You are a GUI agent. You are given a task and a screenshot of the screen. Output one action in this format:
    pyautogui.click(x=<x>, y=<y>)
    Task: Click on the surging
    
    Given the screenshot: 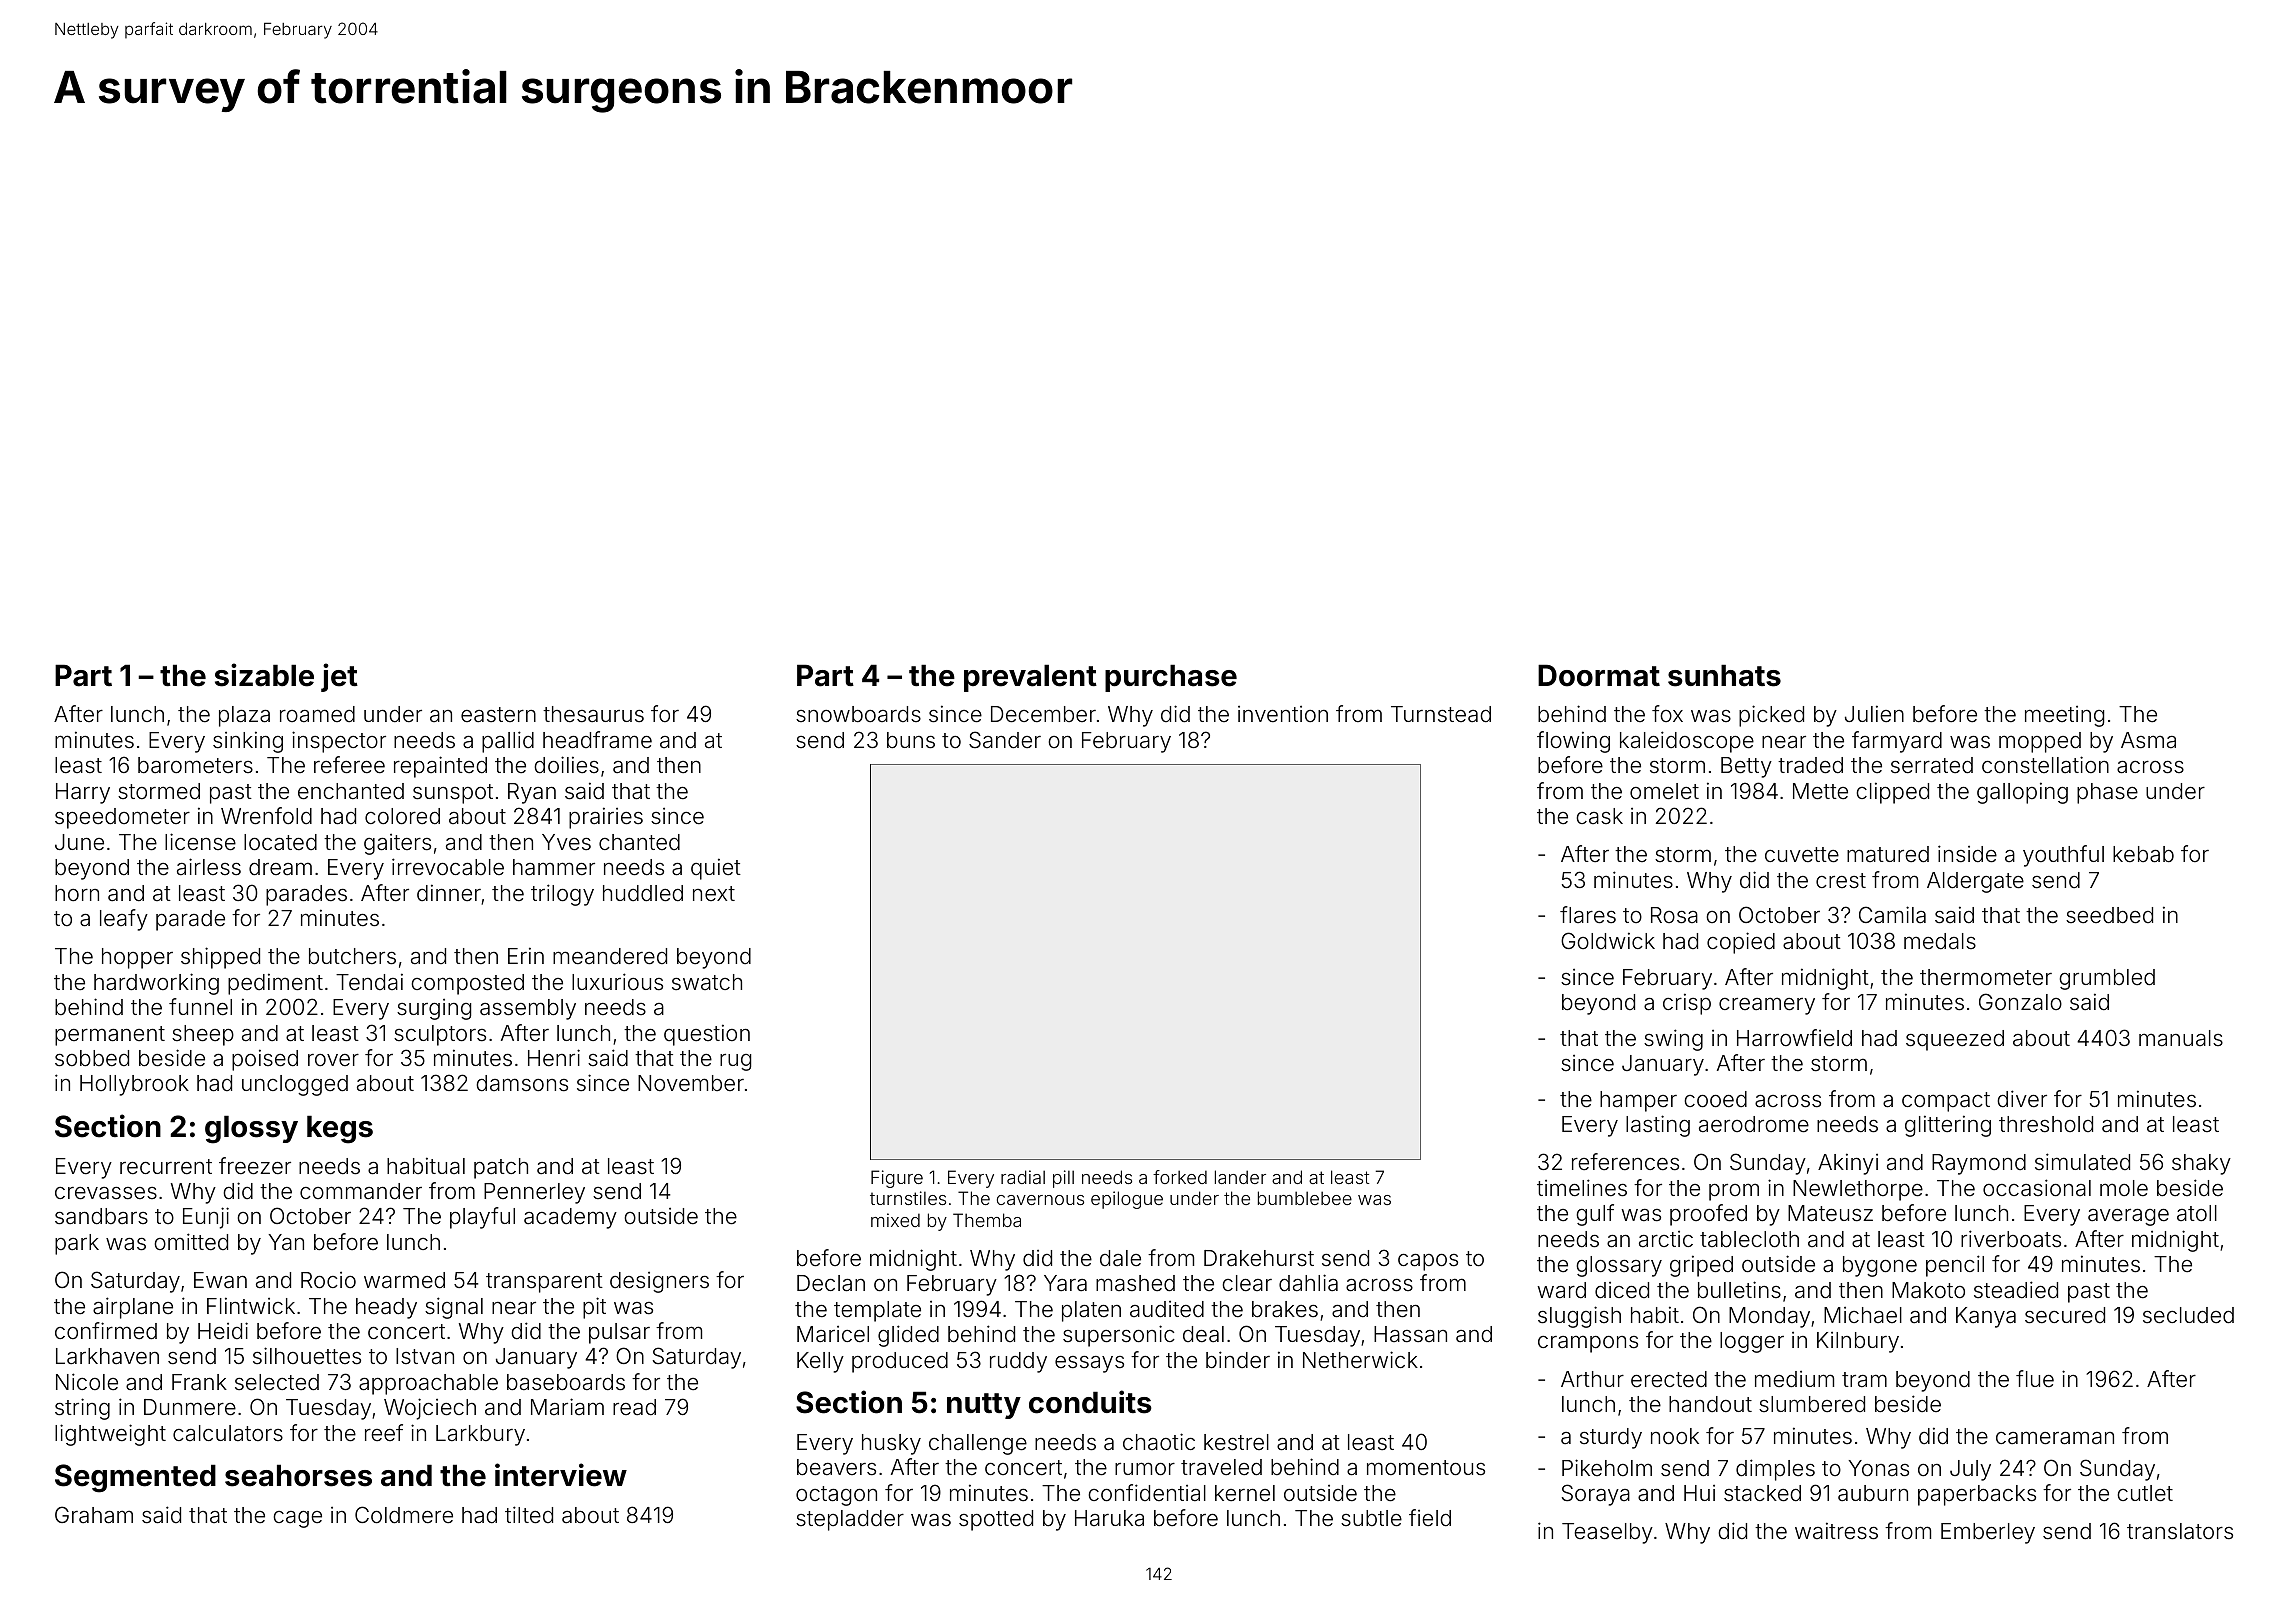 What is the action you would take?
    pyautogui.click(x=434, y=1009)
